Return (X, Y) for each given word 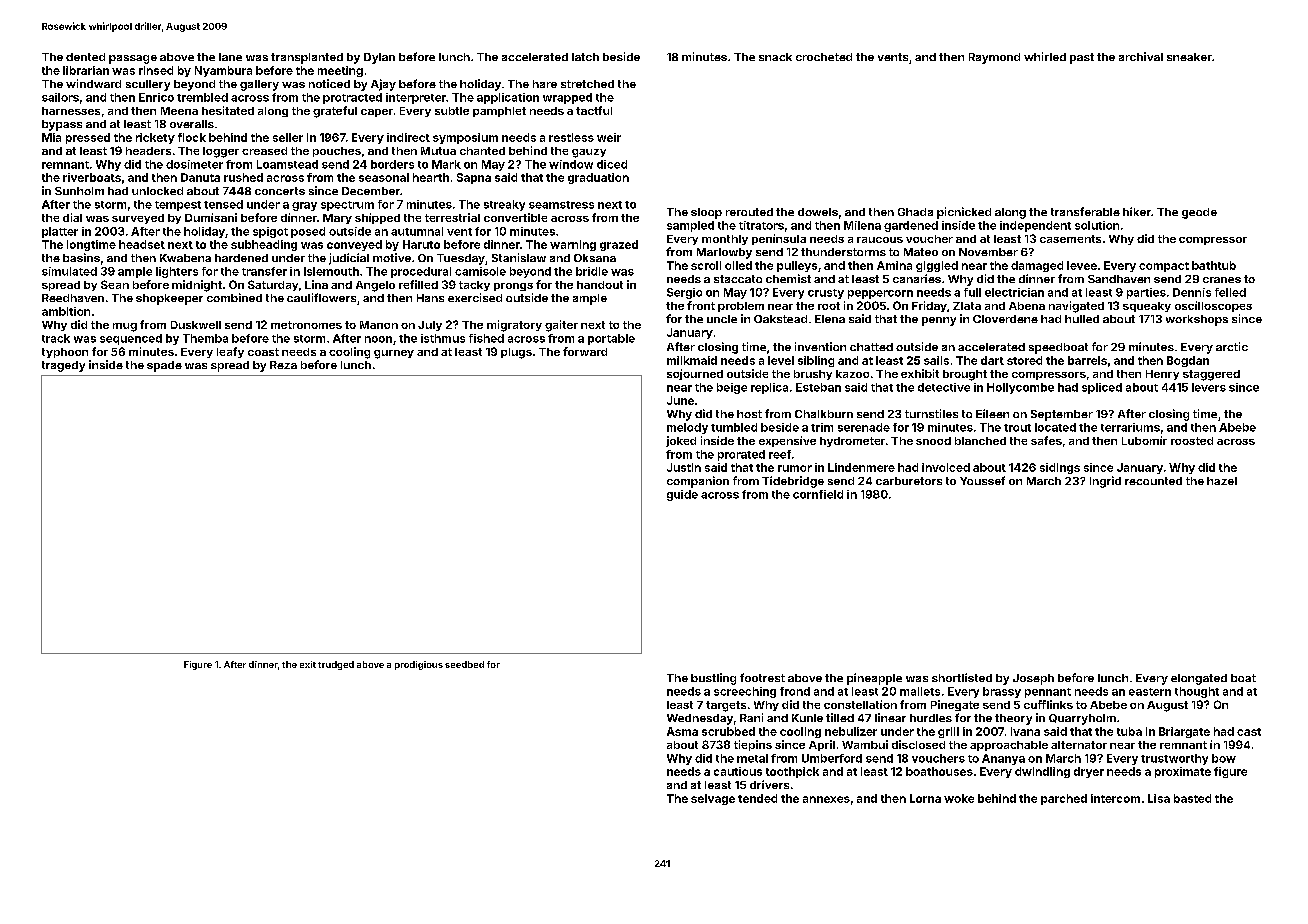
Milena (862, 225)
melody (687, 428)
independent (1035, 226)
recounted (1153, 481)
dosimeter (194, 164)
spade (164, 366)
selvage (713, 799)
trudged (336, 665)
